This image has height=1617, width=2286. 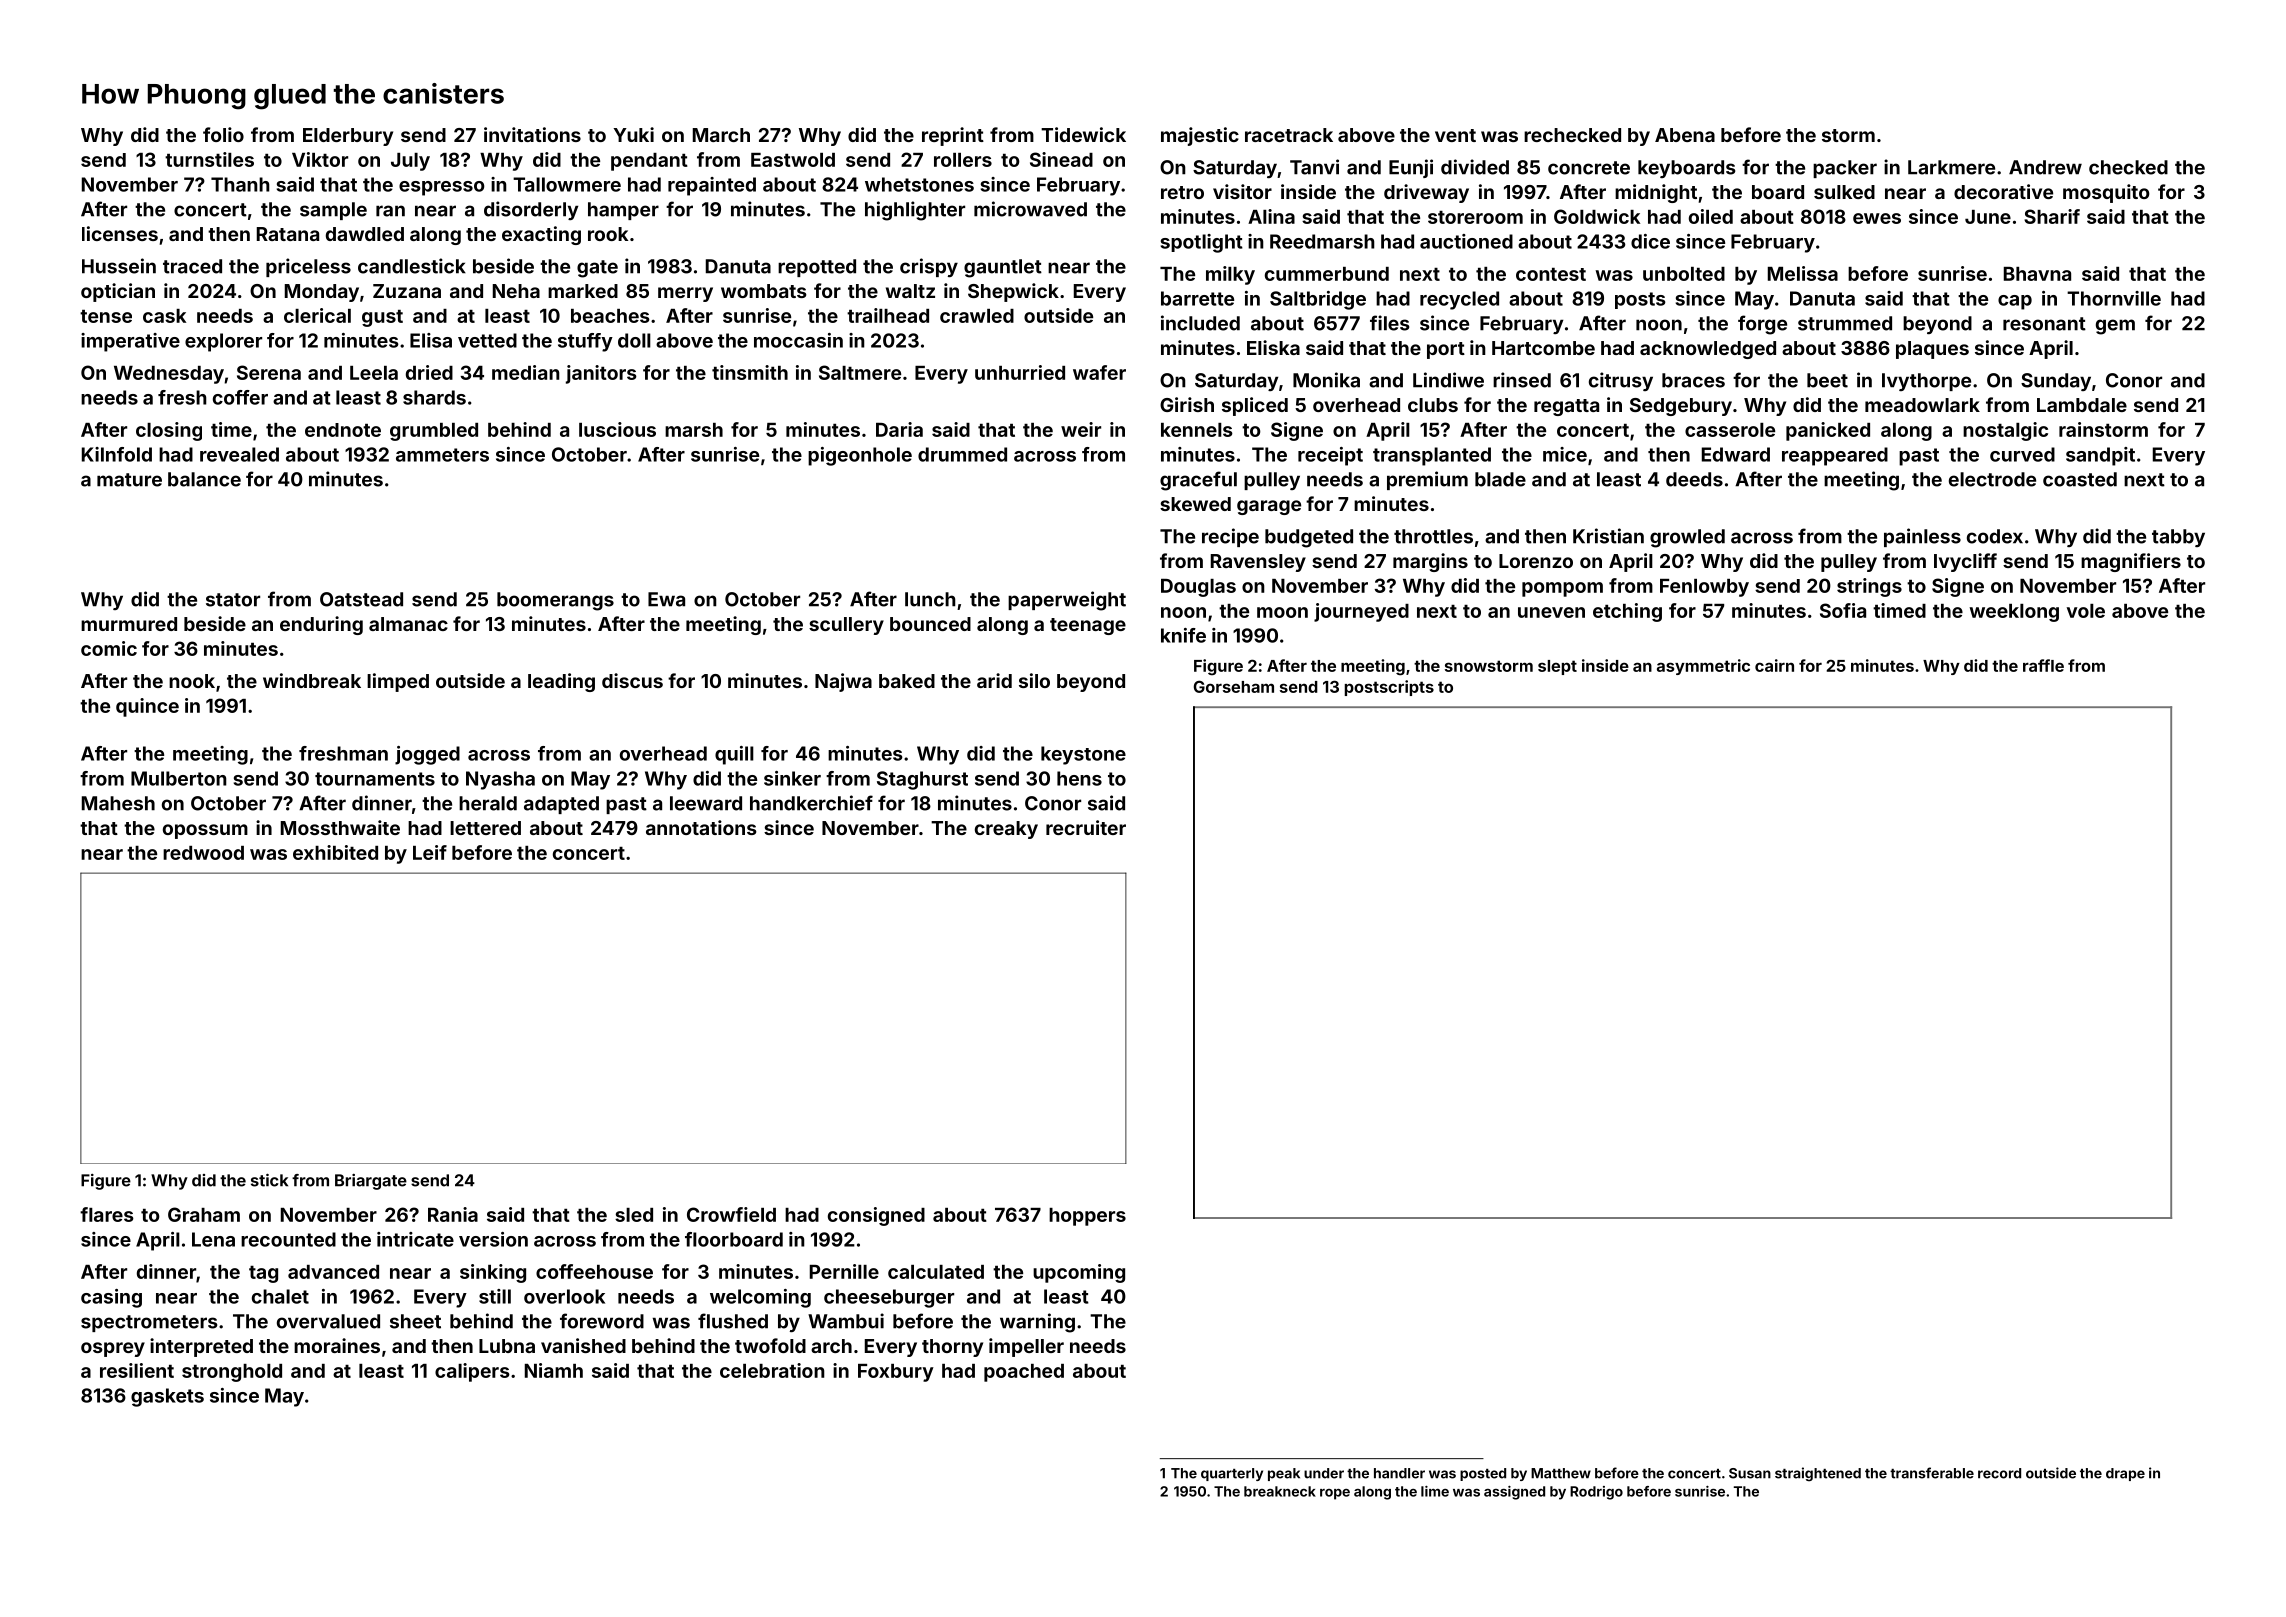 I want to click on Foxbury, so click(x=896, y=1373).
